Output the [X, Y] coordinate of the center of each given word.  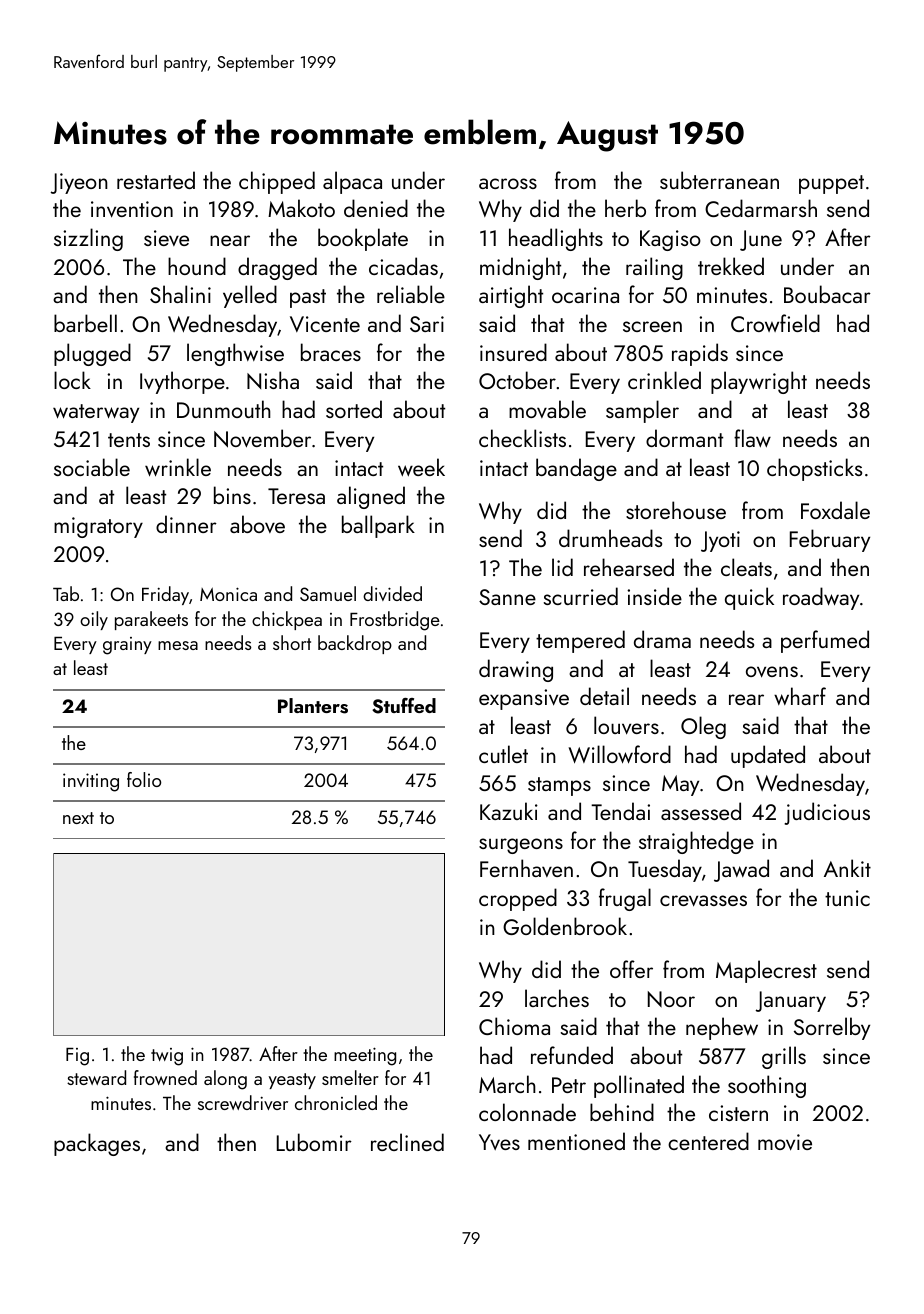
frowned [165, 1077]
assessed [701, 811]
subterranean [719, 180]
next [78, 818]
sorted [354, 409]
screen [652, 326]
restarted [156, 180]
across [508, 183]
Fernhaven [526, 868]
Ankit [847, 868]
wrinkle [178, 467]
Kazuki [509, 811]
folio [144, 779]
